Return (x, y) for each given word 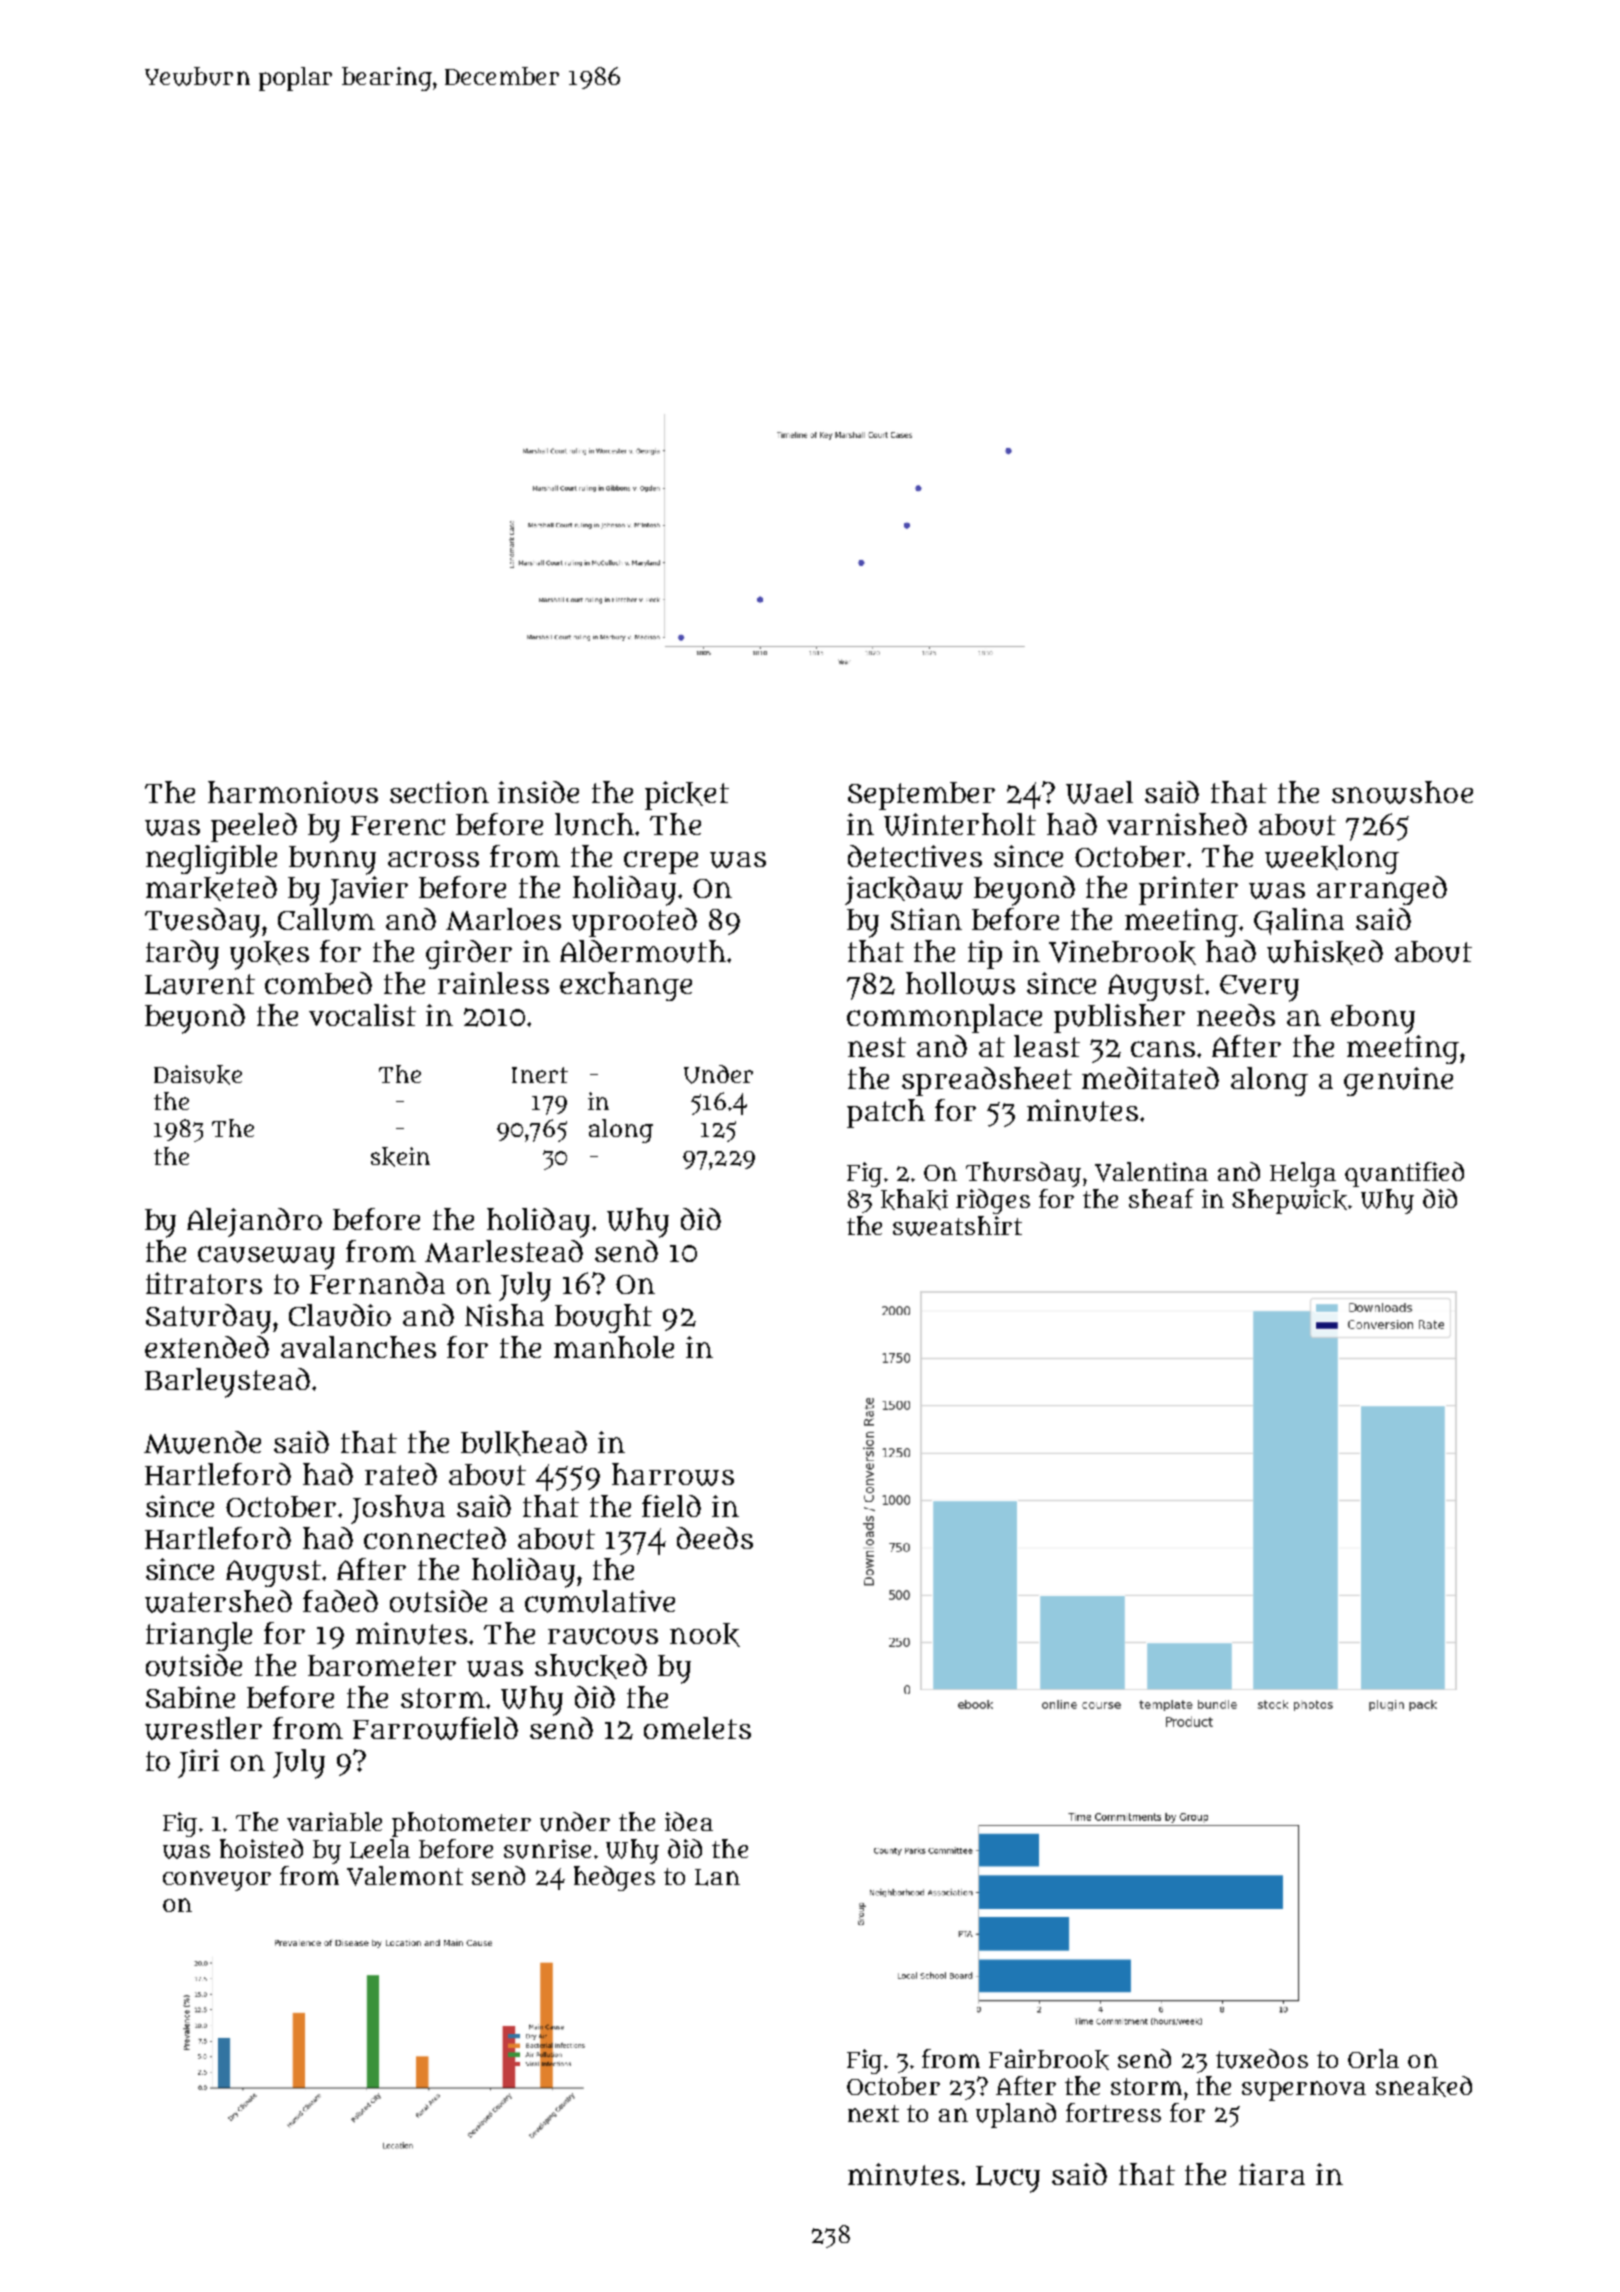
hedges (614, 1878)
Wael (1099, 792)
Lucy (1008, 2179)
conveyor (217, 1881)
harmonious (293, 792)
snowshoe (1402, 792)
